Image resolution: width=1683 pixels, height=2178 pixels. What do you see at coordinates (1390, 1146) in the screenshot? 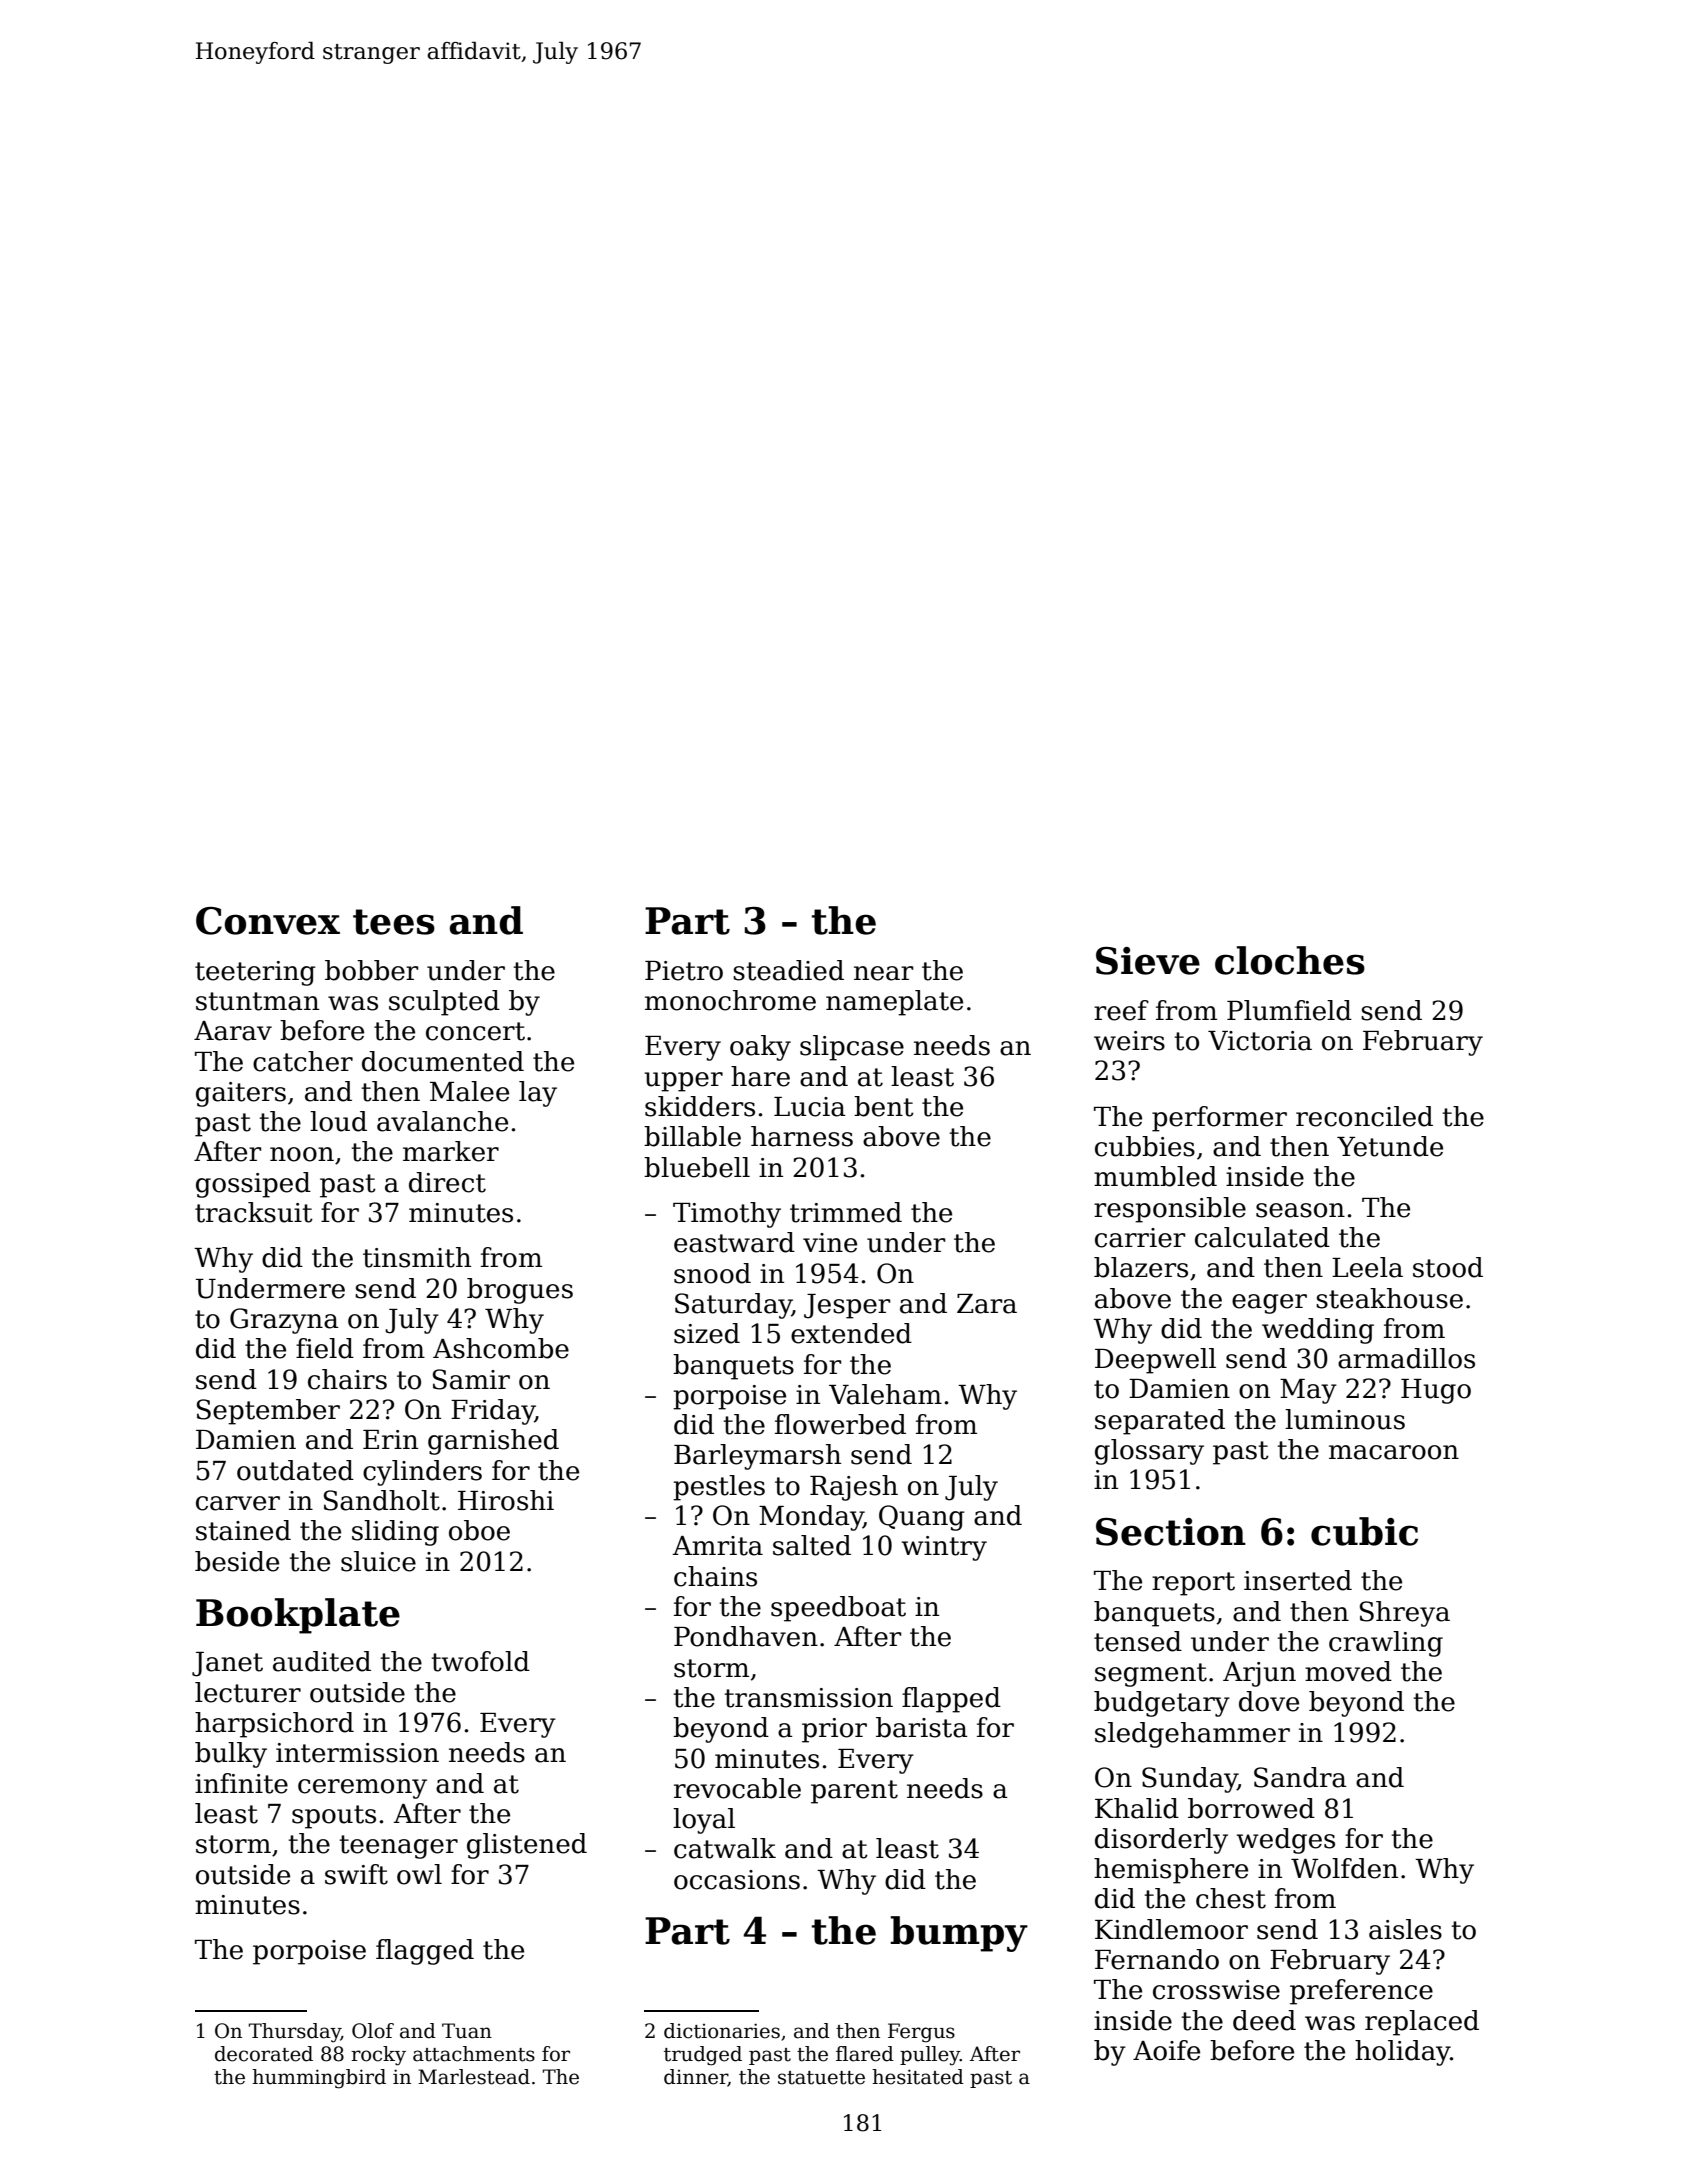
I see `Yetunde` at bounding box center [1390, 1146].
